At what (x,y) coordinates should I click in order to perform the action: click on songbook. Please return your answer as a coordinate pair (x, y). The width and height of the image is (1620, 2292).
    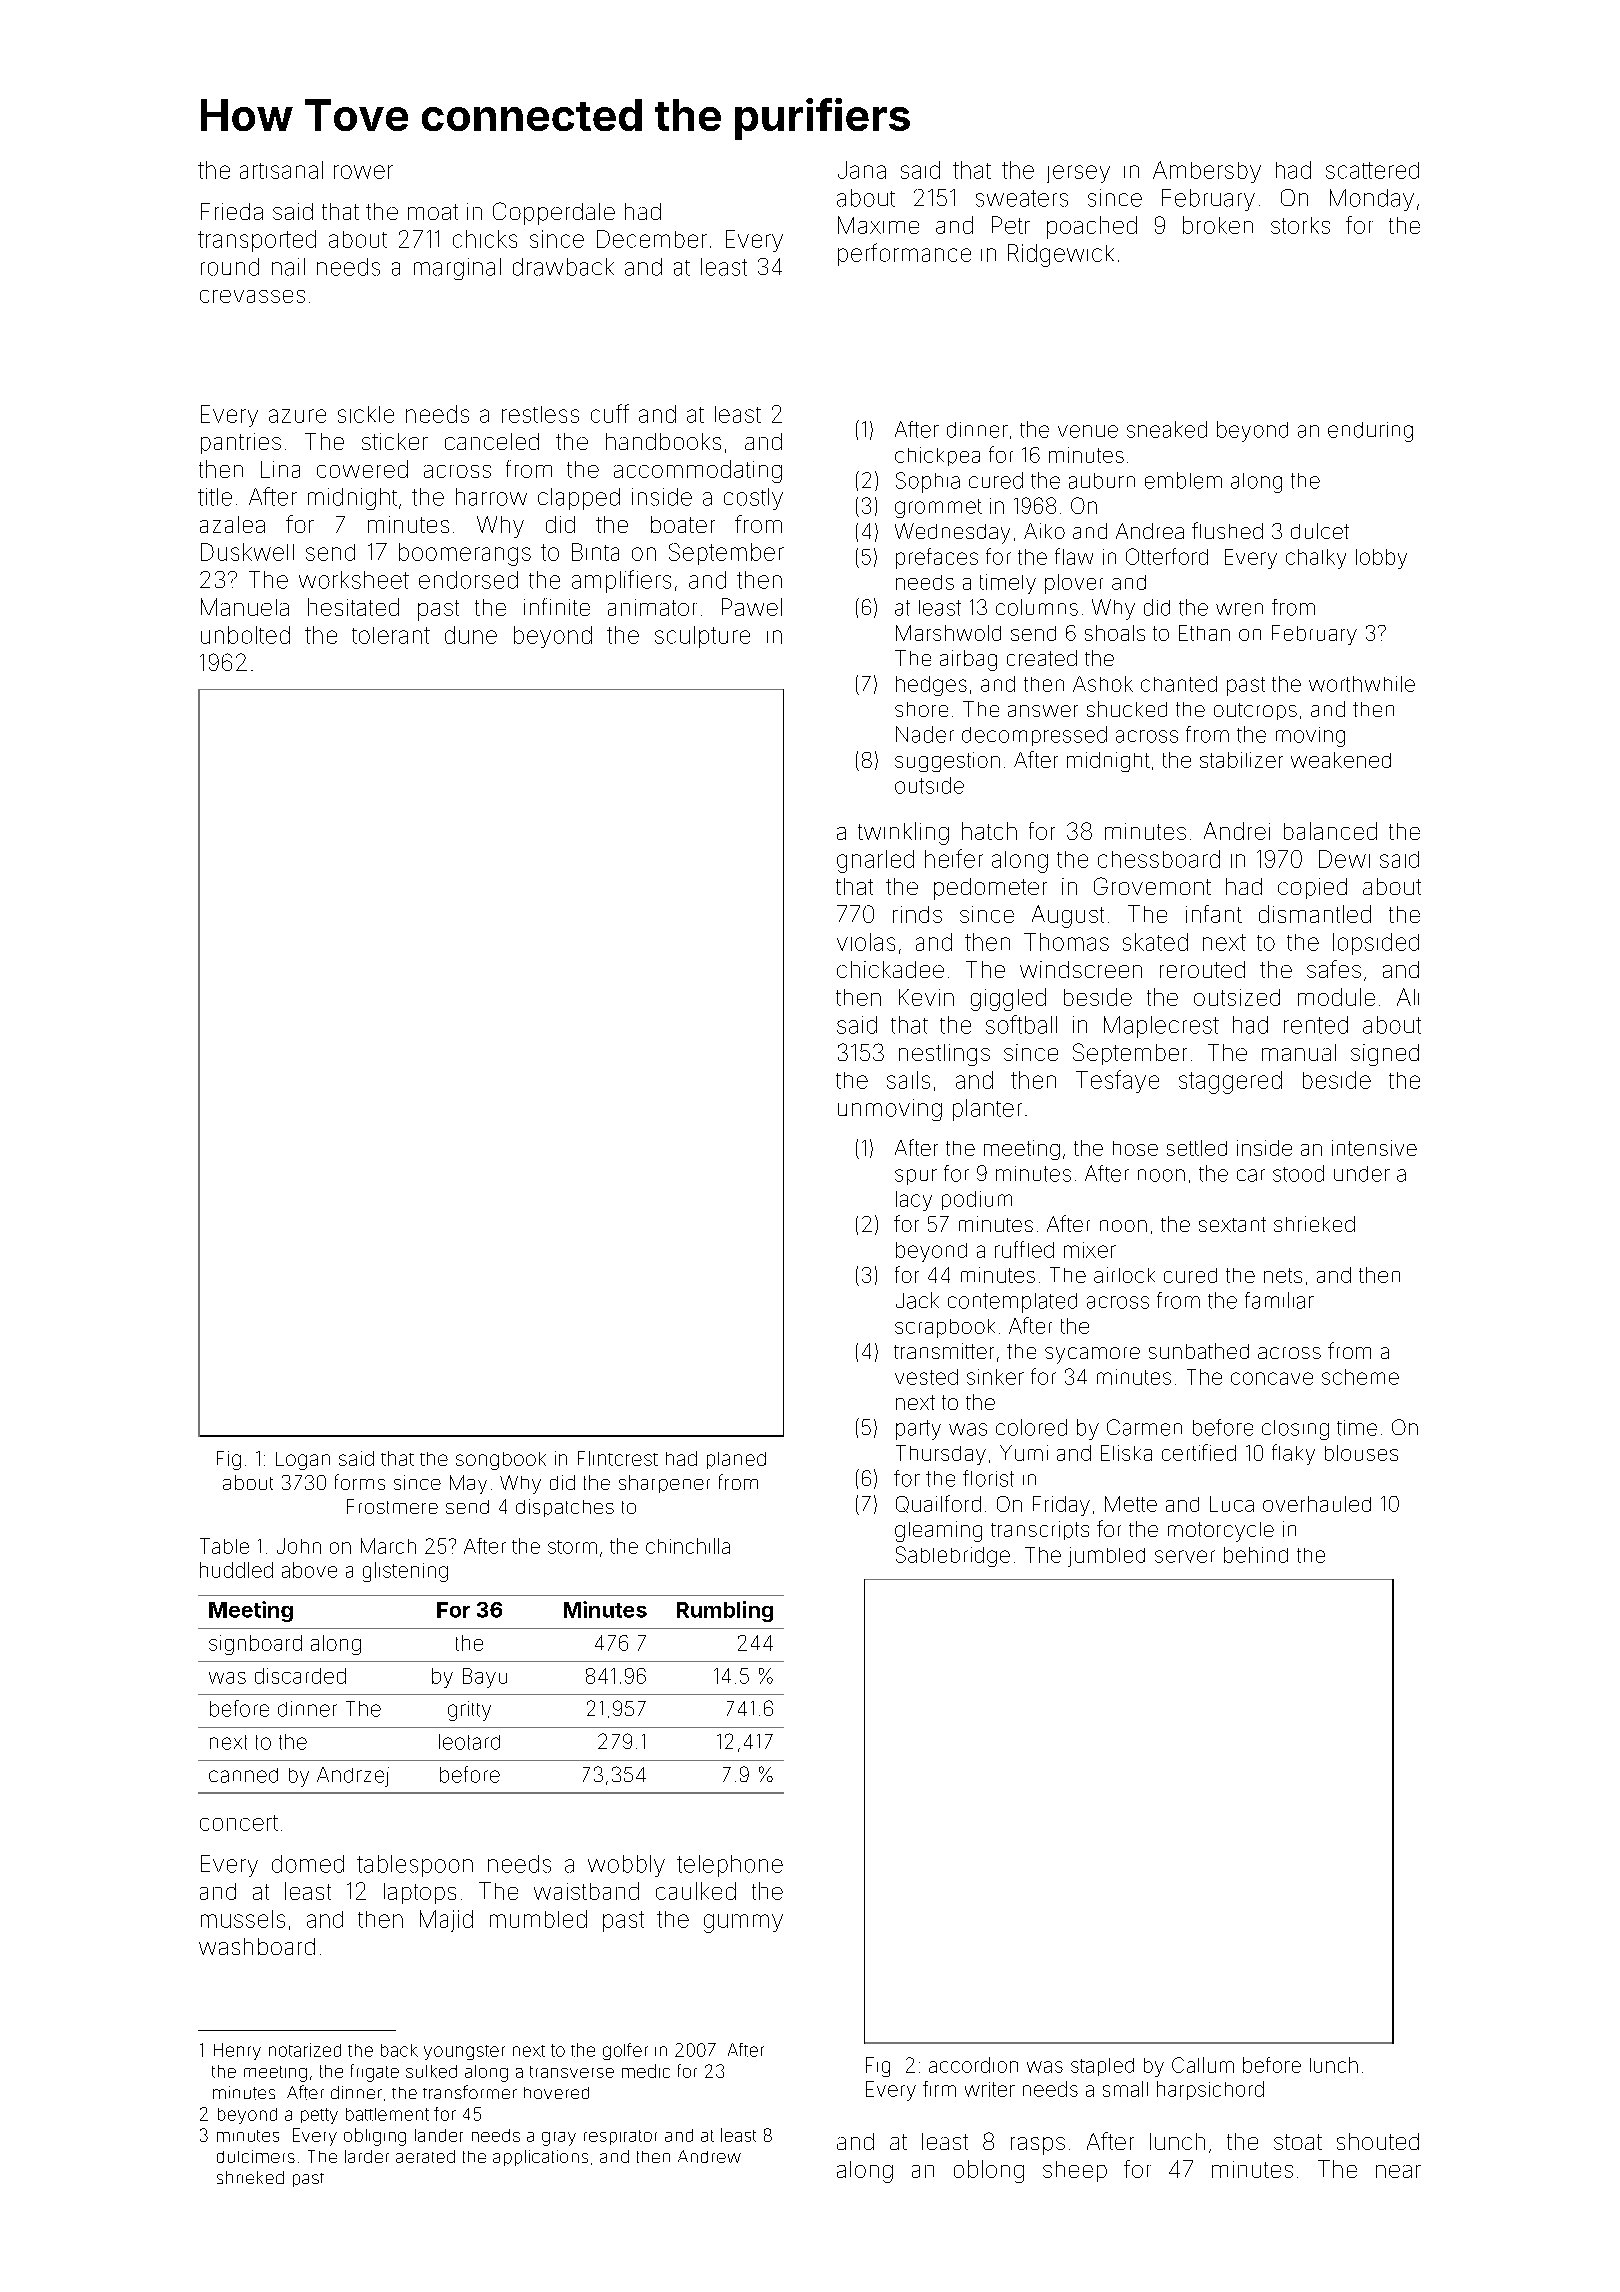
    Looking at the image, I should click on (501, 1461).
